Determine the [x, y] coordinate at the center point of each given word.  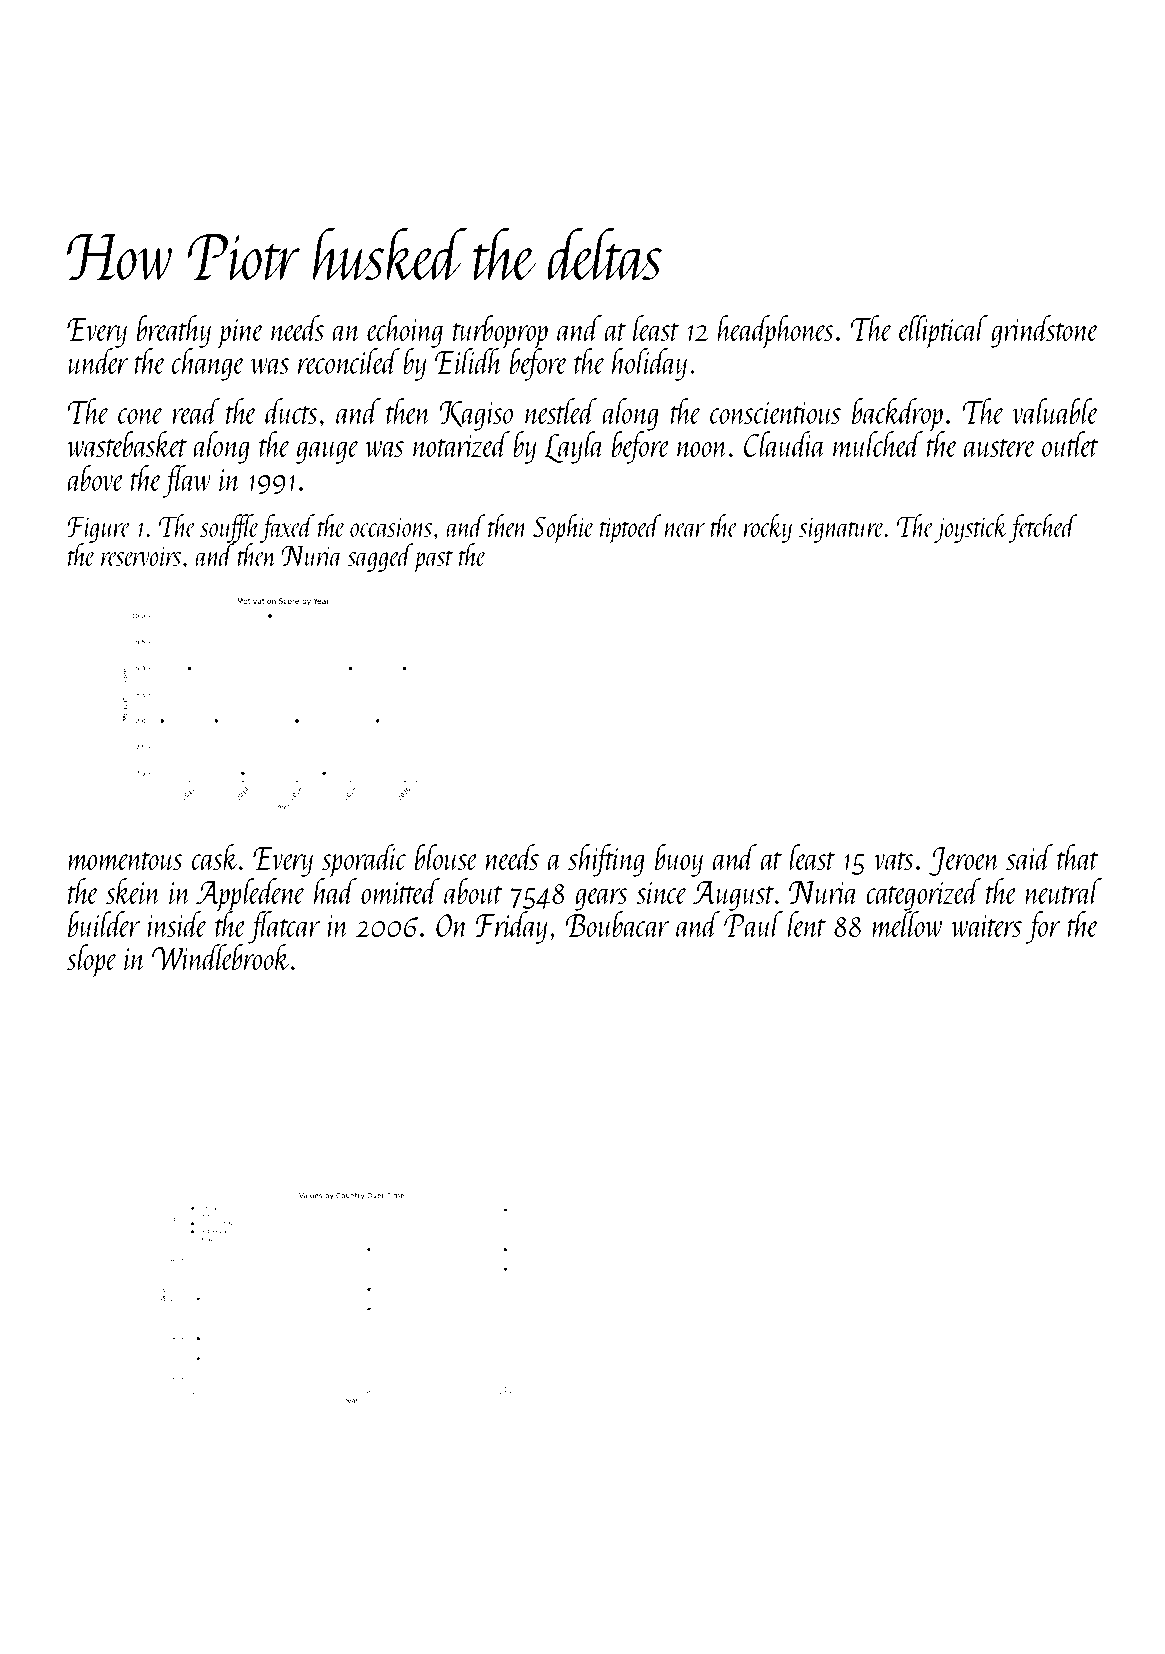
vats [894, 861]
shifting [606, 860]
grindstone [1045, 331]
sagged [380, 557]
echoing [405, 331]
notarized [461, 444]
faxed [287, 528]
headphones [775, 332]
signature [842, 530]
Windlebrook [221, 957]
